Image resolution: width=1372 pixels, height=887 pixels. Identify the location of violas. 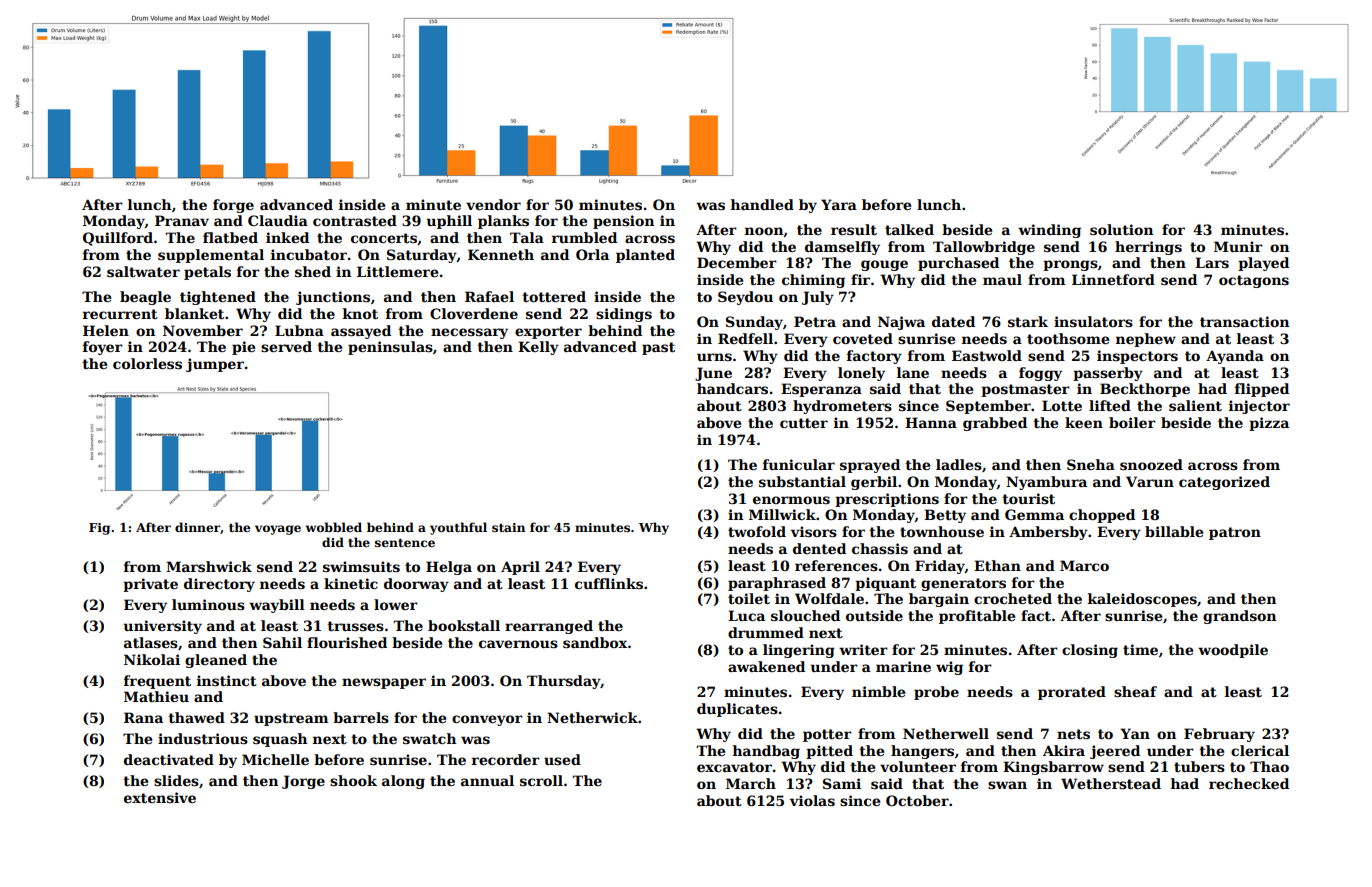
(812, 800).
